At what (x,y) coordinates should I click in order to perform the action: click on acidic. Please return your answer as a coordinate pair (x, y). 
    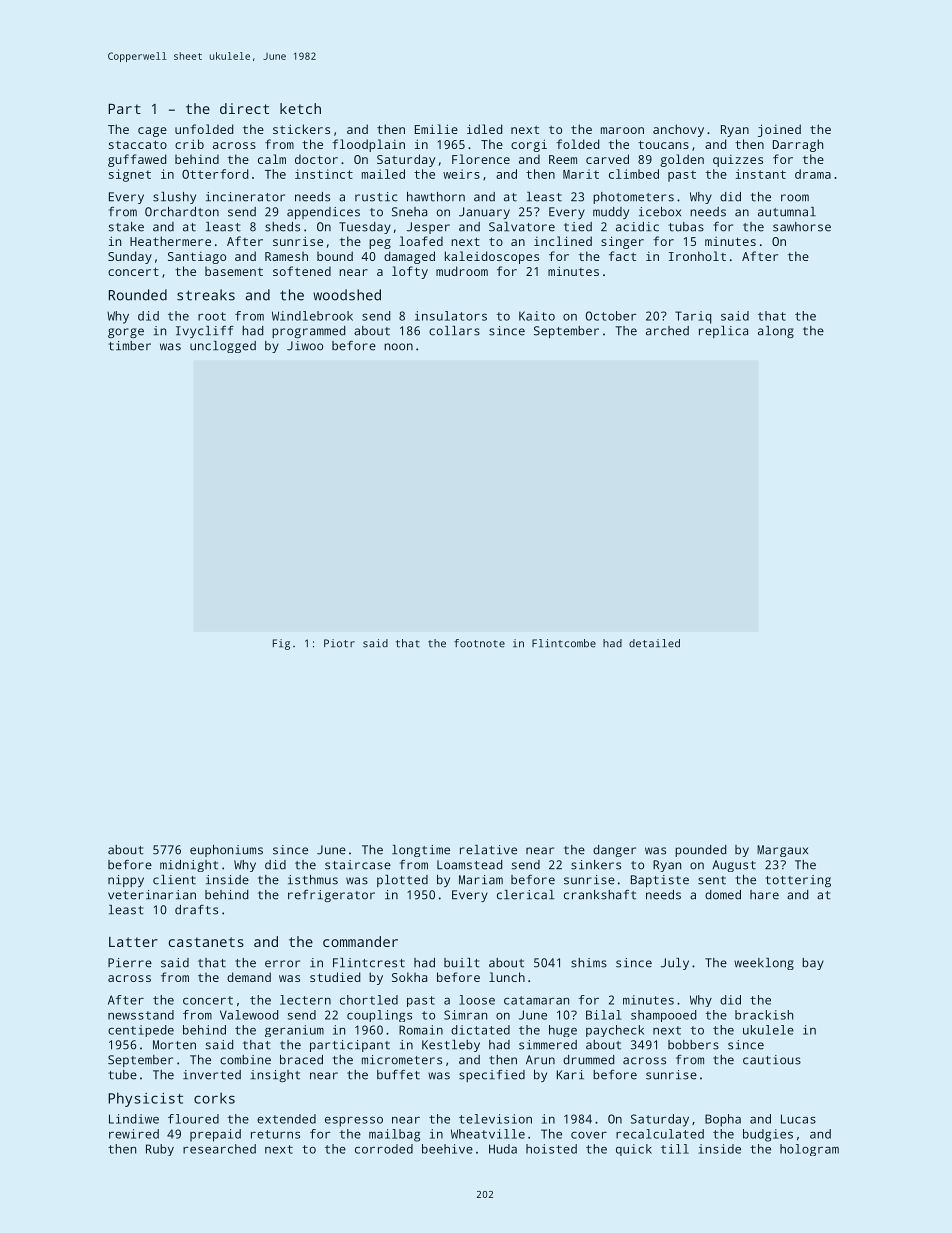
    Looking at the image, I should click on (637, 227).
